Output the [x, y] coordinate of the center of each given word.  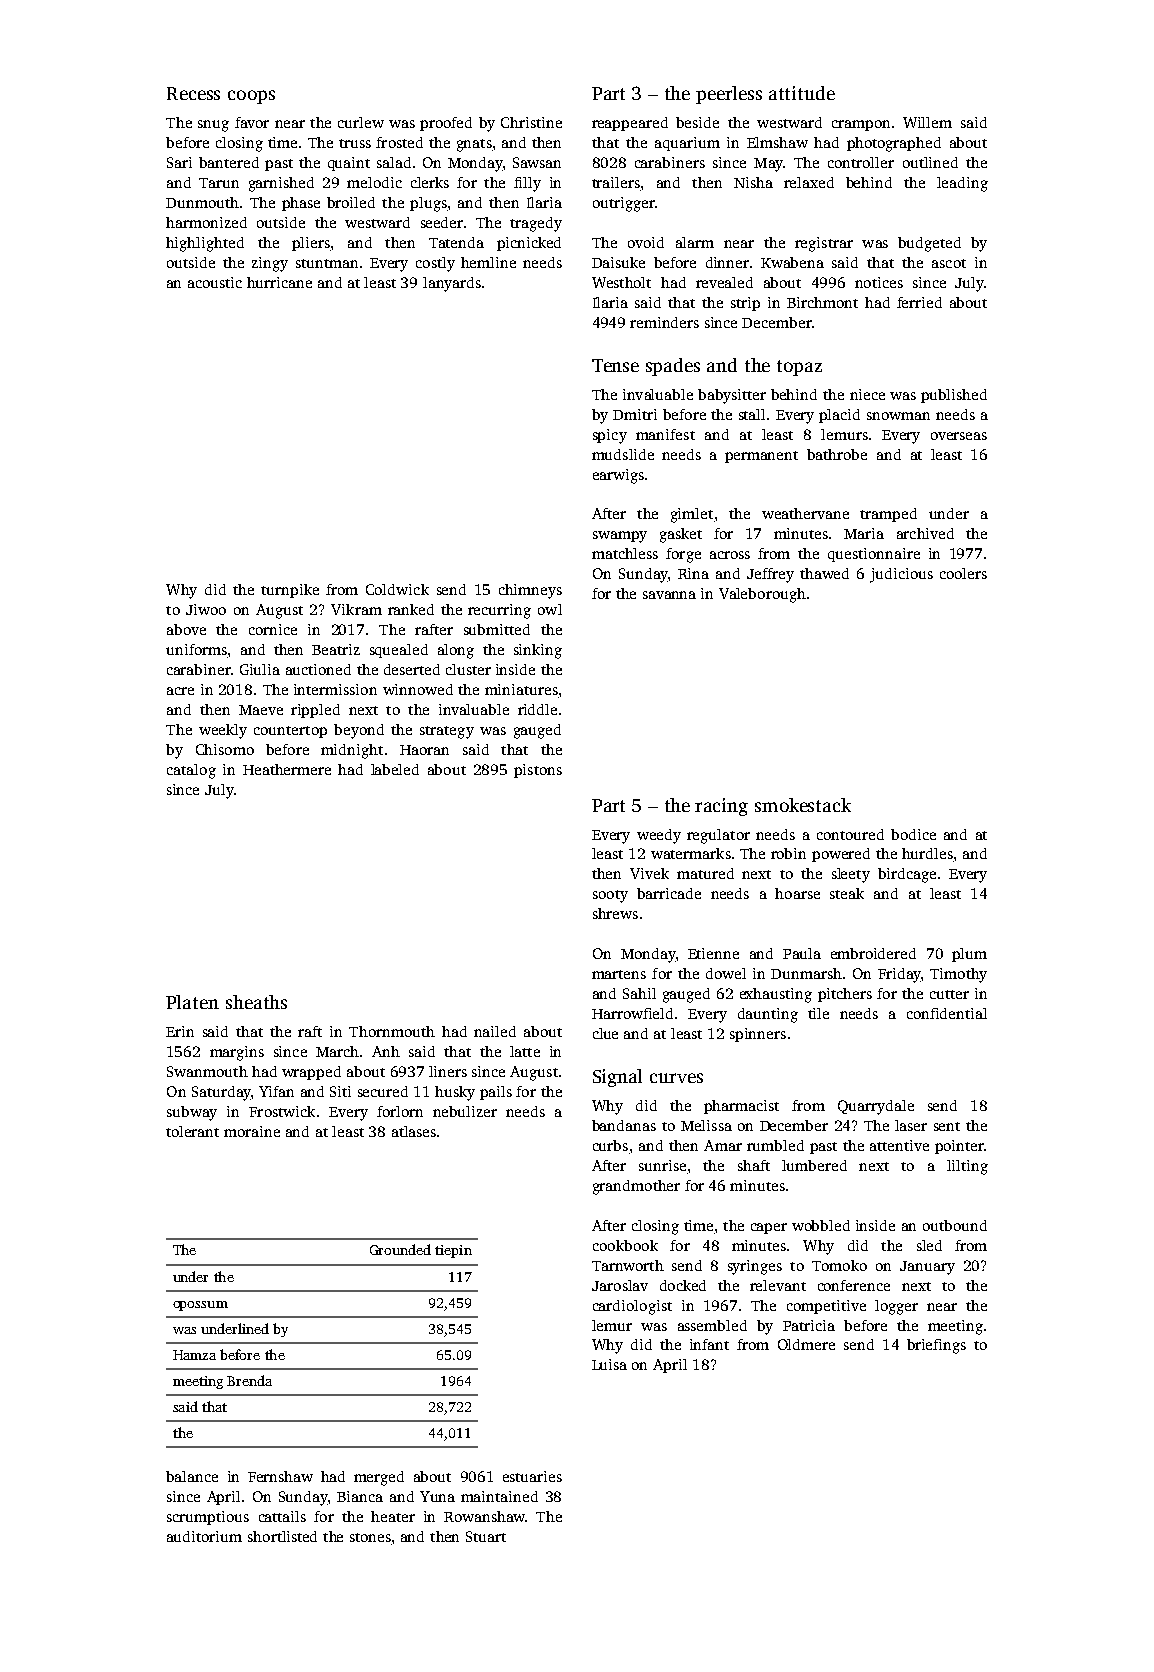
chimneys [530, 591]
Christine [531, 122]
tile [818, 1013]
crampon [861, 125]
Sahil [639, 993]
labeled [395, 769]
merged [379, 1478]
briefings [936, 1346]
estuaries [532, 1476]
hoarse [797, 893]
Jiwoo [206, 609]
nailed [495, 1031]
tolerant [192, 1131]
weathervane [805, 513]
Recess [193, 93]
